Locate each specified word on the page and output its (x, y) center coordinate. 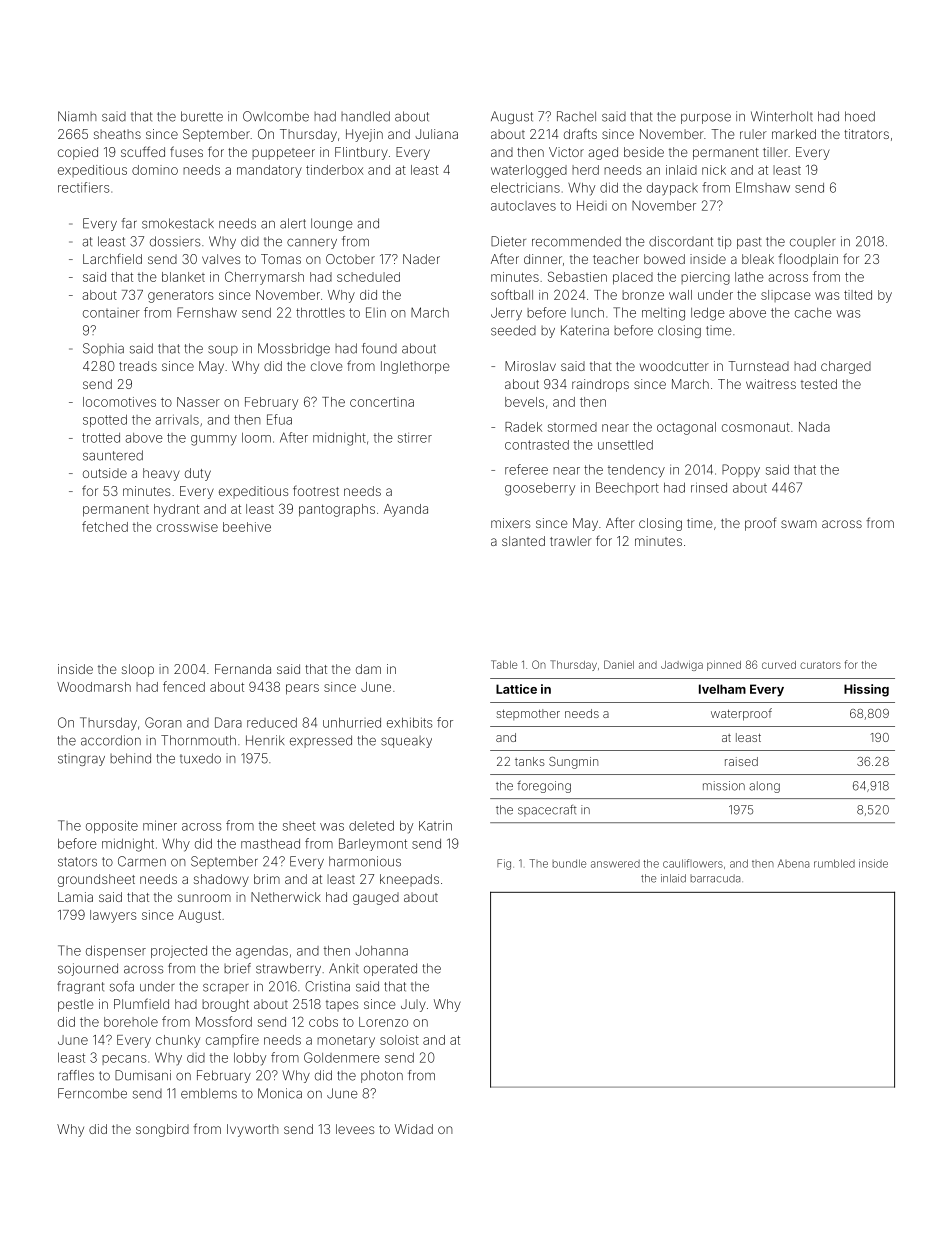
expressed (321, 741)
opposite (112, 826)
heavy (161, 474)
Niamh (77, 116)
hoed (860, 116)
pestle (76, 1005)
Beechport (627, 488)
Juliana (436, 134)
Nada (814, 427)
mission (724, 786)
